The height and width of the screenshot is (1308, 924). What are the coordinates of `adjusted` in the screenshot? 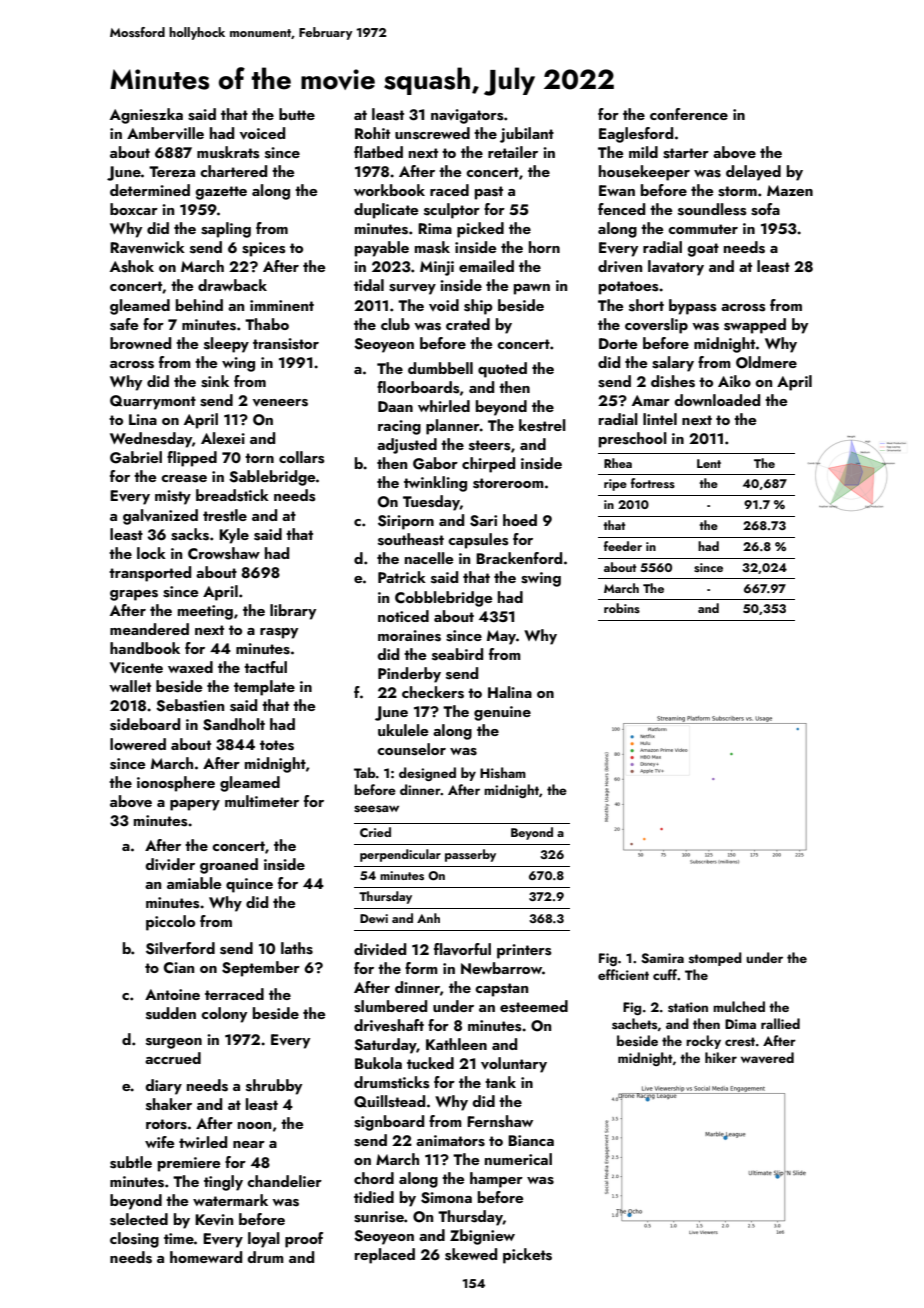 It's located at (407, 446).
